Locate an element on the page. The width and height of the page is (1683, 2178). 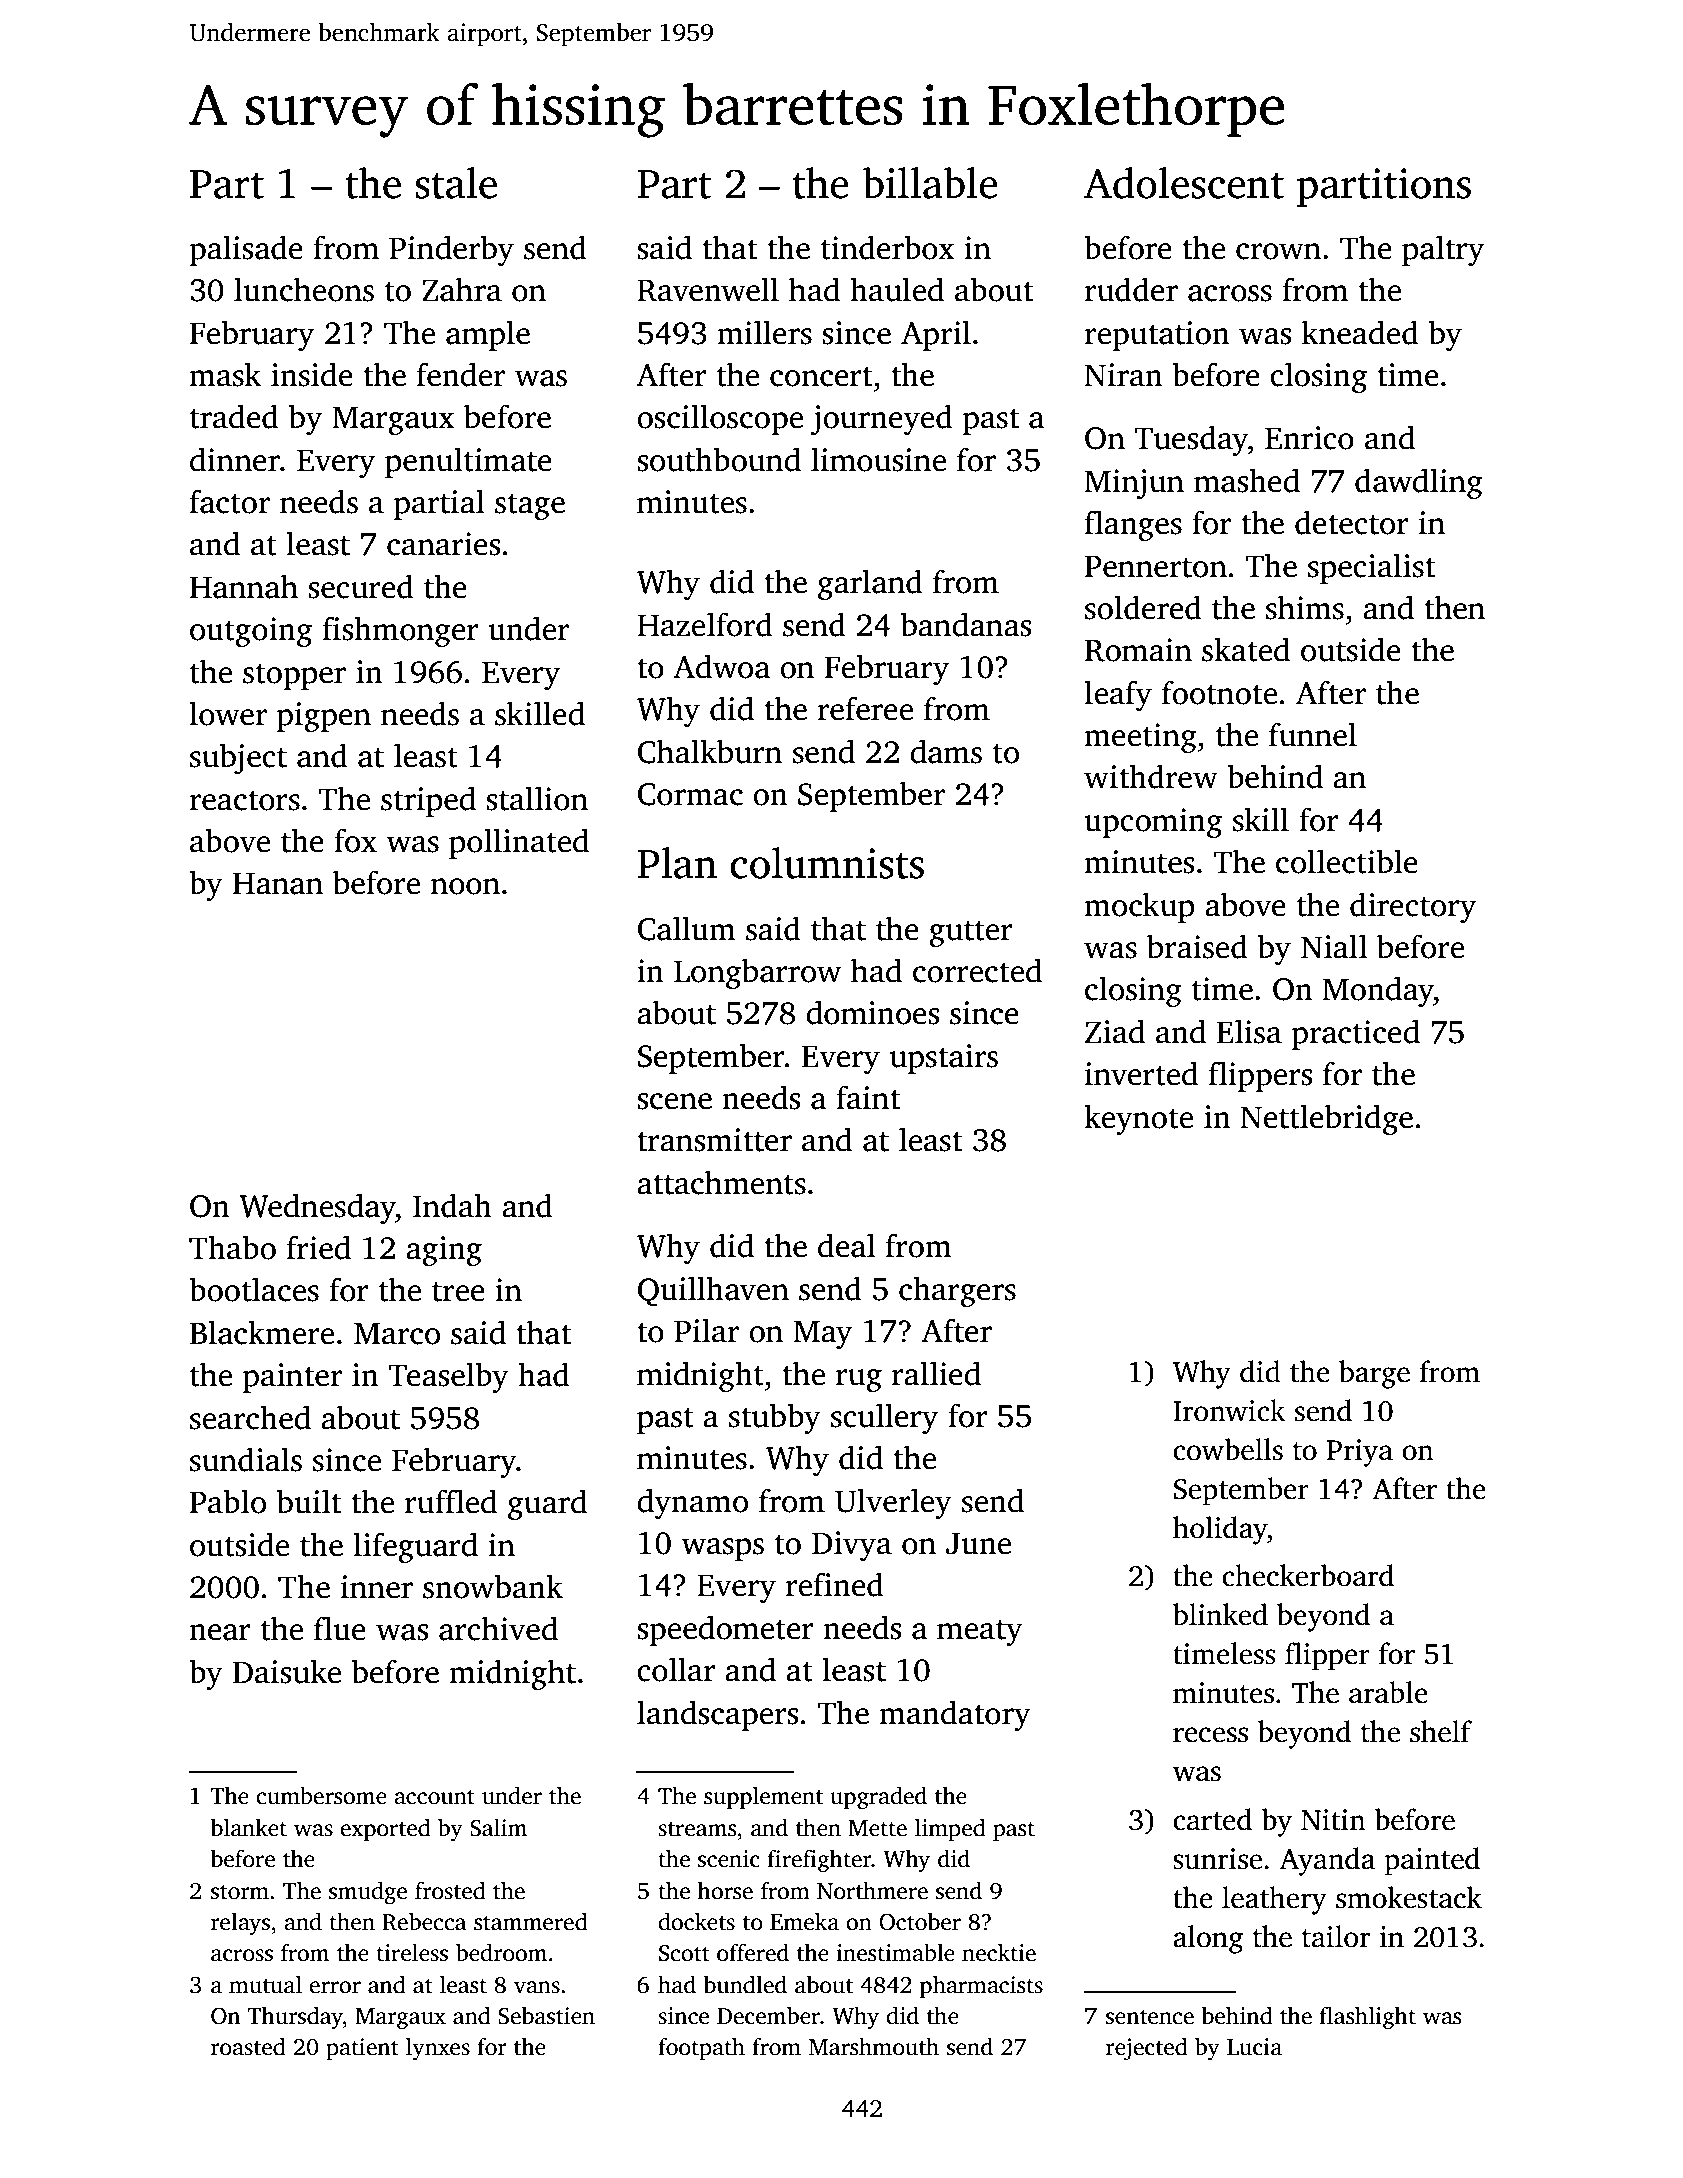
billable is located at coordinates (930, 183).
